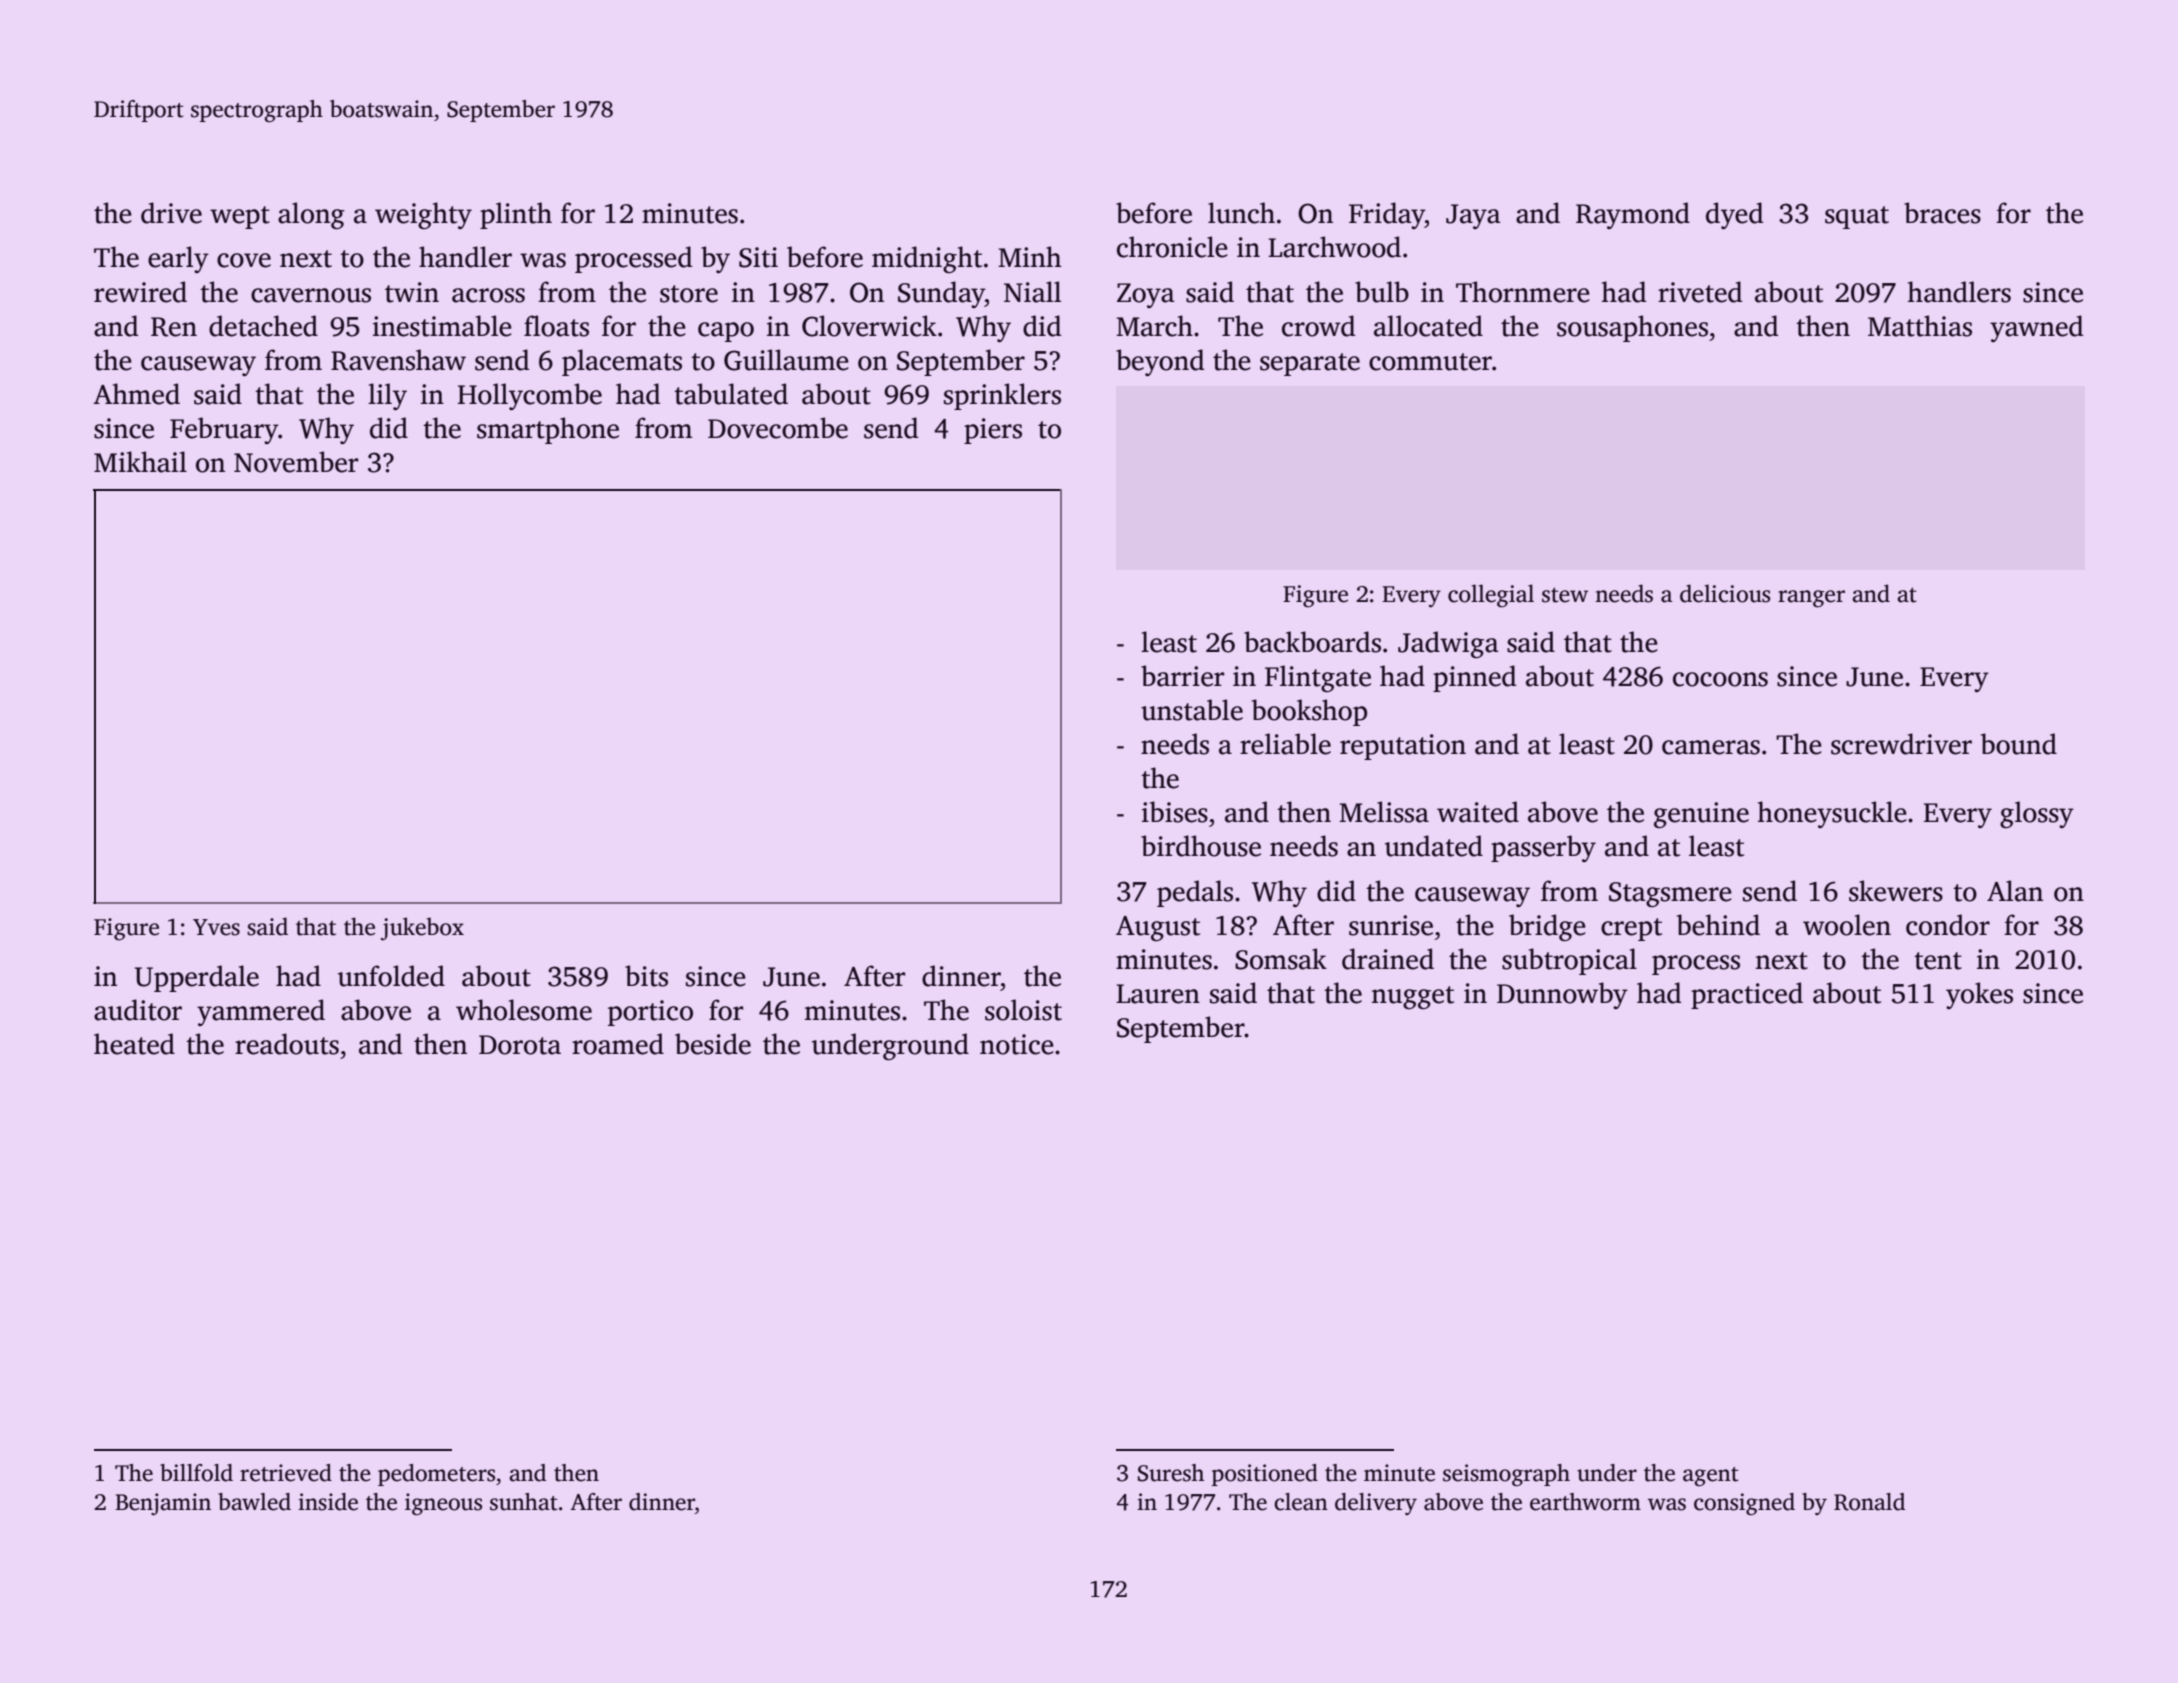  What do you see at coordinates (1017, 1044) in the page?
I see `notice` at bounding box center [1017, 1044].
